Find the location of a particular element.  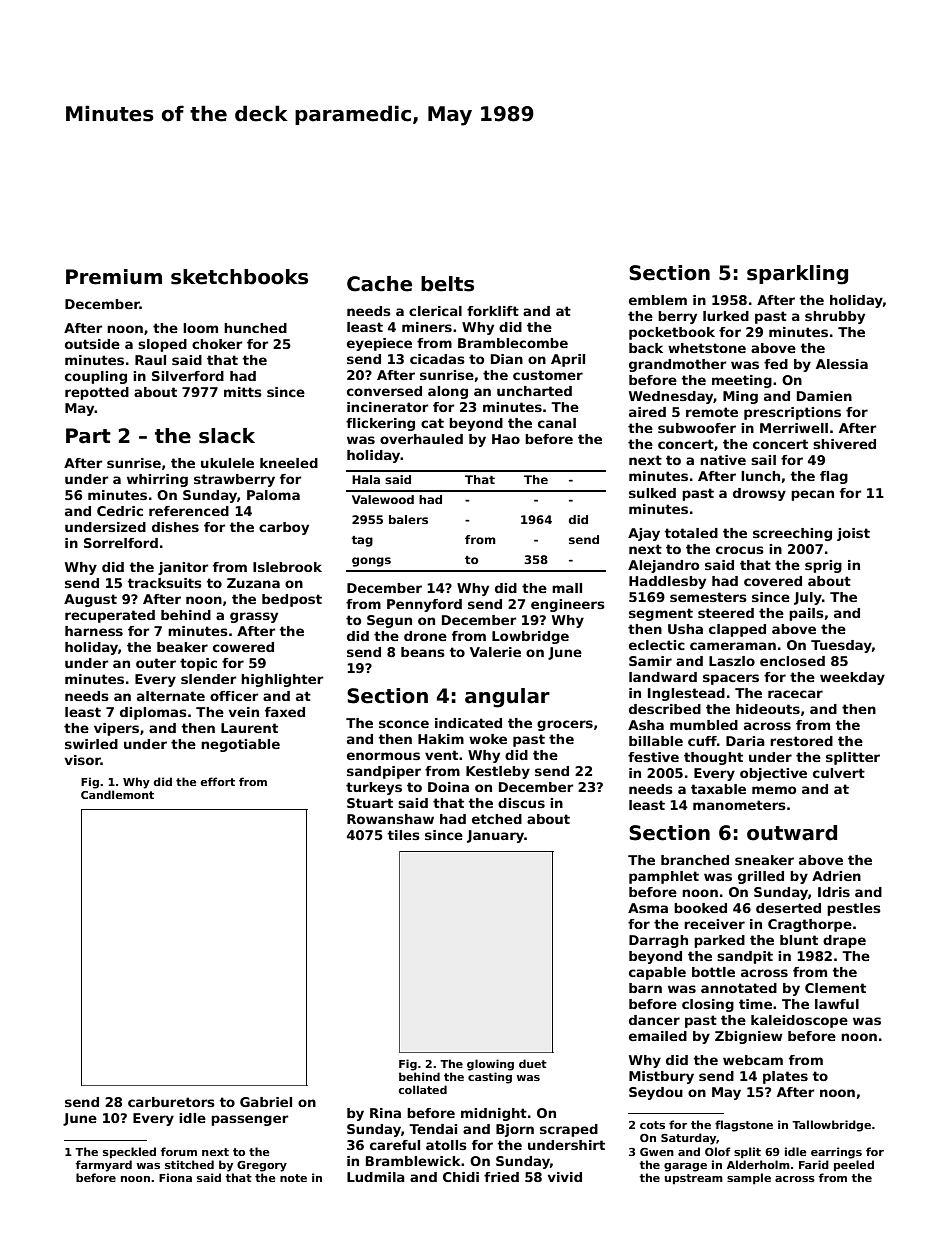

joist is located at coordinates (853, 534).
